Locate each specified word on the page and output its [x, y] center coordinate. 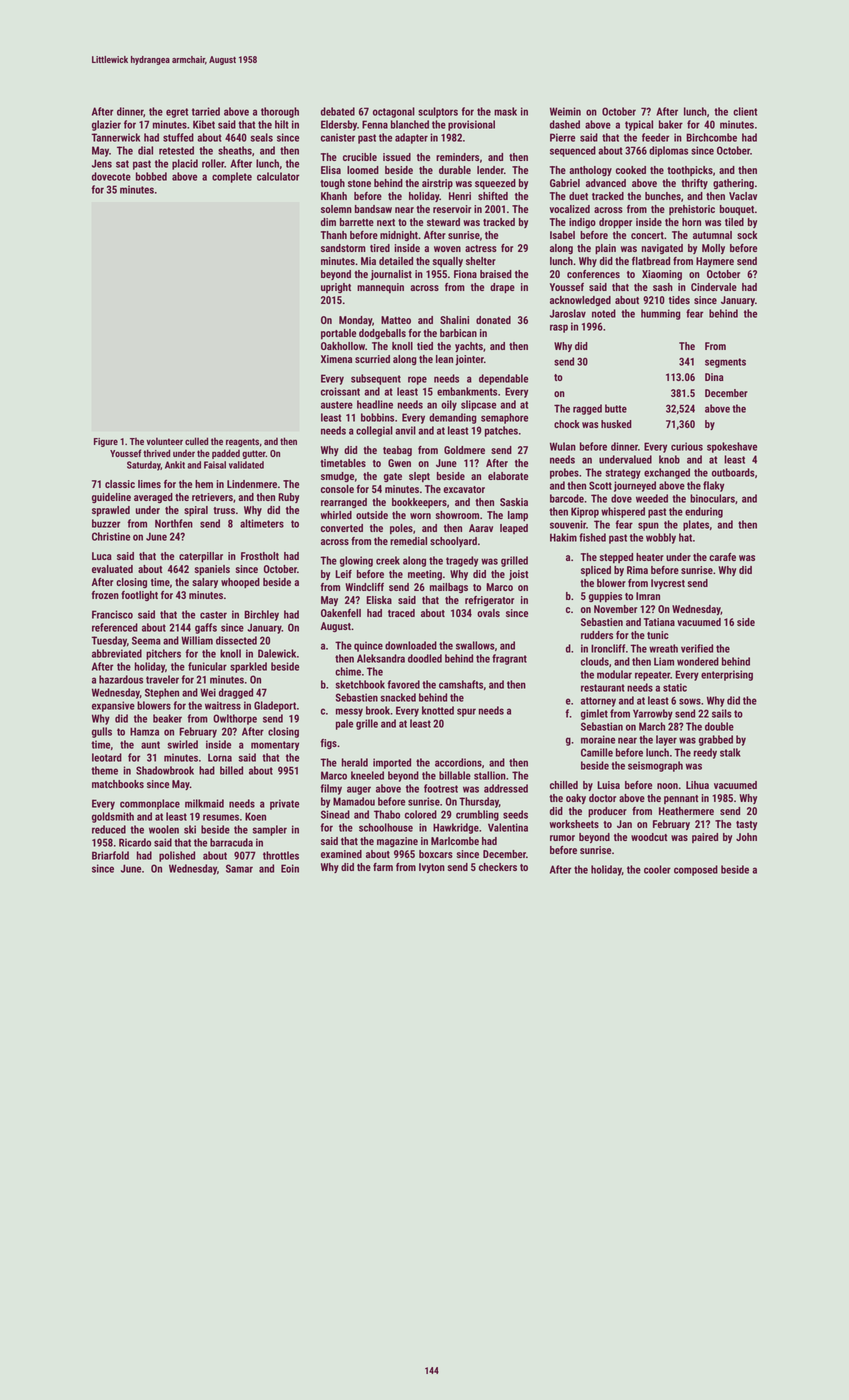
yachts [469, 347]
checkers [498, 867]
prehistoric [692, 210]
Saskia [514, 502]
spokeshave [732, 447]
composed [696, 870]
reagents [242, 442]
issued [397, 157]
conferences [593, 274]
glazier [106, 125]
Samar [239, 868]
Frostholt [260, 556]
